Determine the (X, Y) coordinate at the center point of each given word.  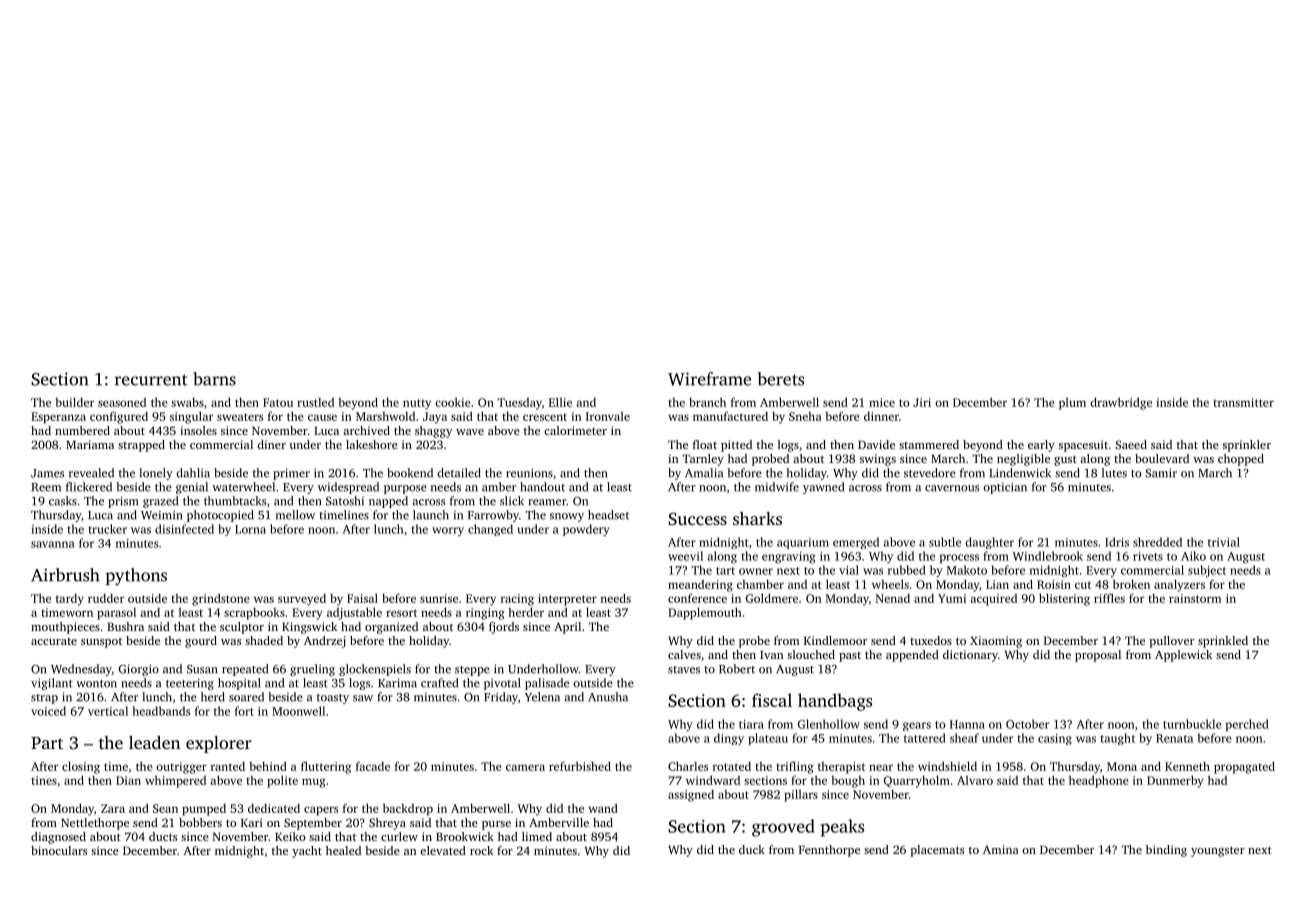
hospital (239, 684)
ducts (163, 836)
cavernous (952, 488)
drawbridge (1121, 403)
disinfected (184, 529)
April (567, 628)
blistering (1064, 599)
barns (214, 379)
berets (781, 379)
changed (490, 530)
